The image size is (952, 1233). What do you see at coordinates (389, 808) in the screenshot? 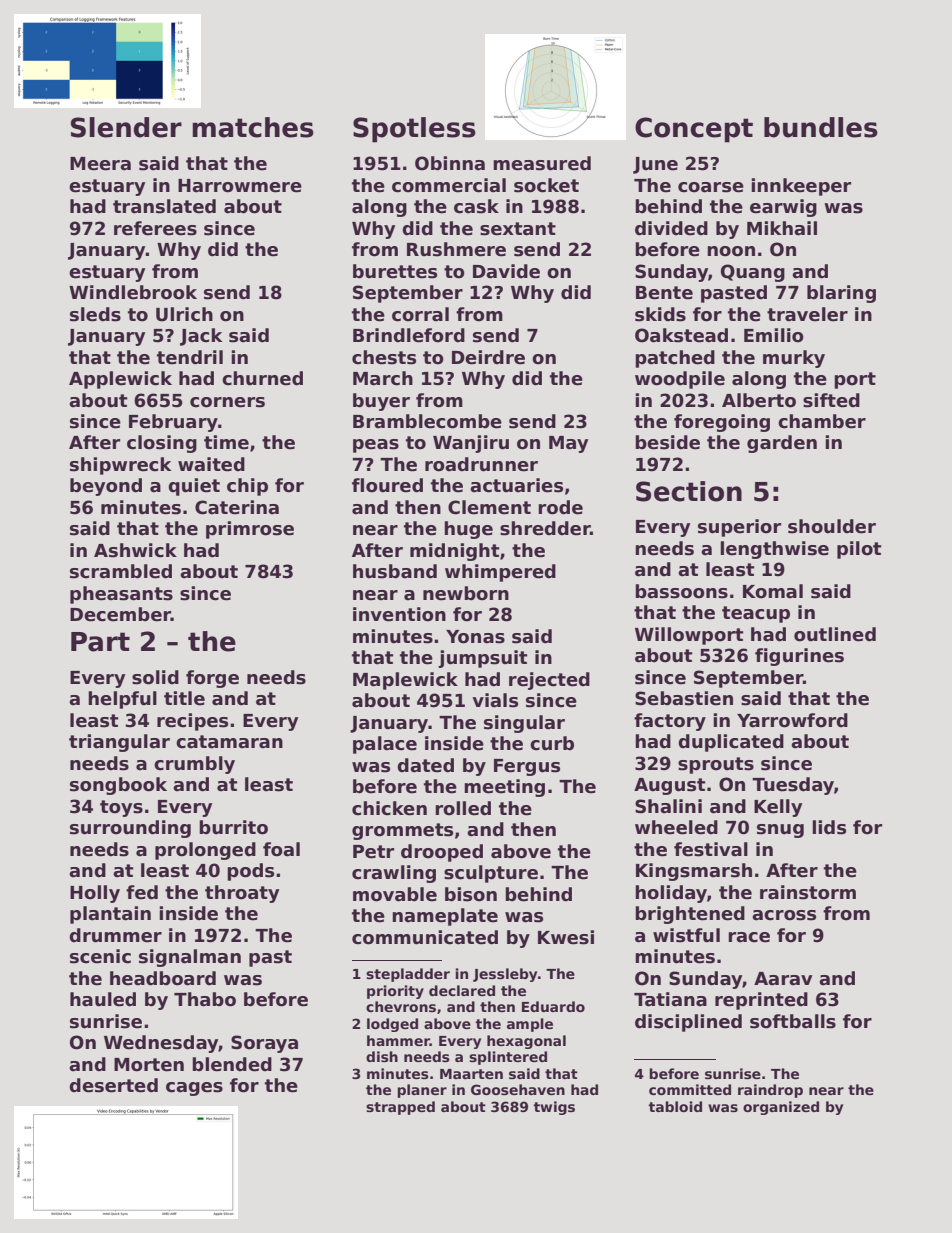
I see `chicken` at bounding box center [389, 808].
